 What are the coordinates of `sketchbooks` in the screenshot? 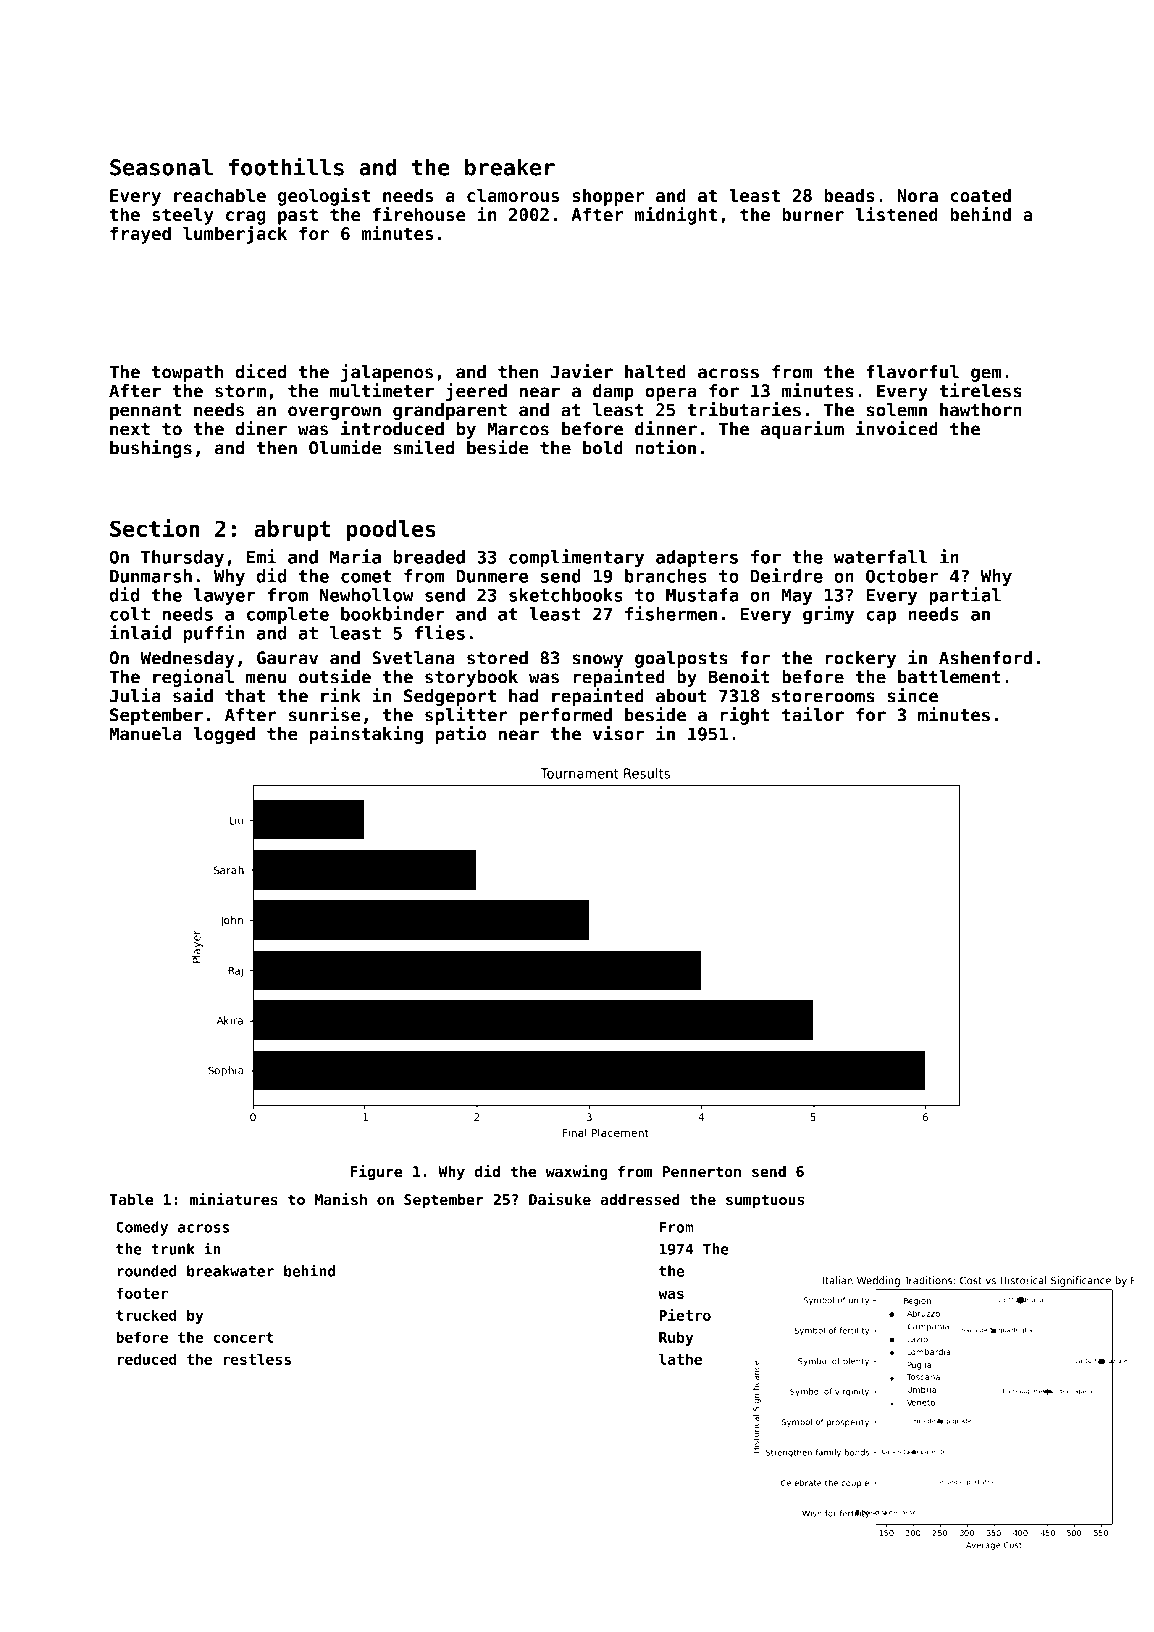 It's located at (566, 595).
